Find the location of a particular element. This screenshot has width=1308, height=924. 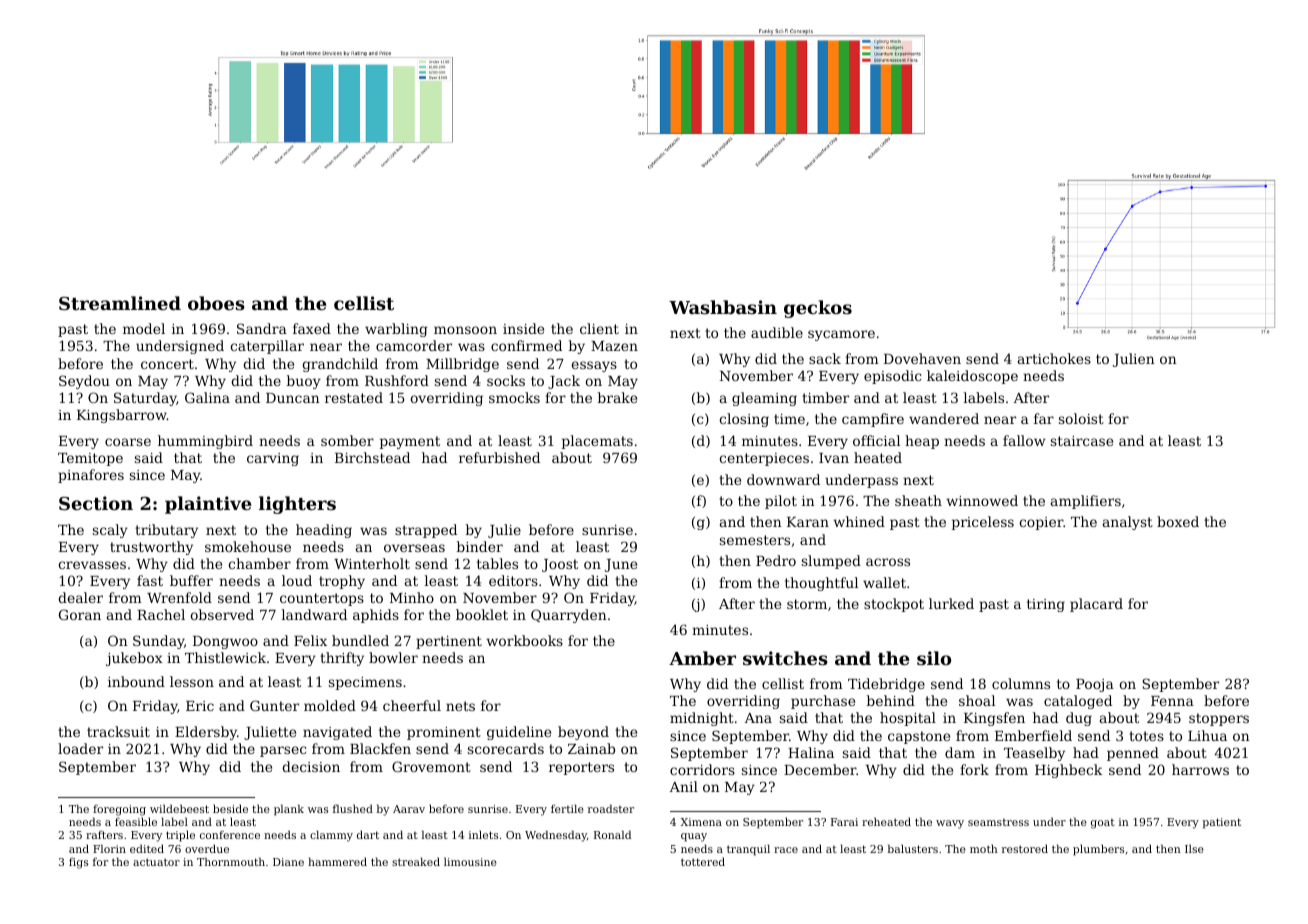

staircase is located at coordinates (1082, 441).
